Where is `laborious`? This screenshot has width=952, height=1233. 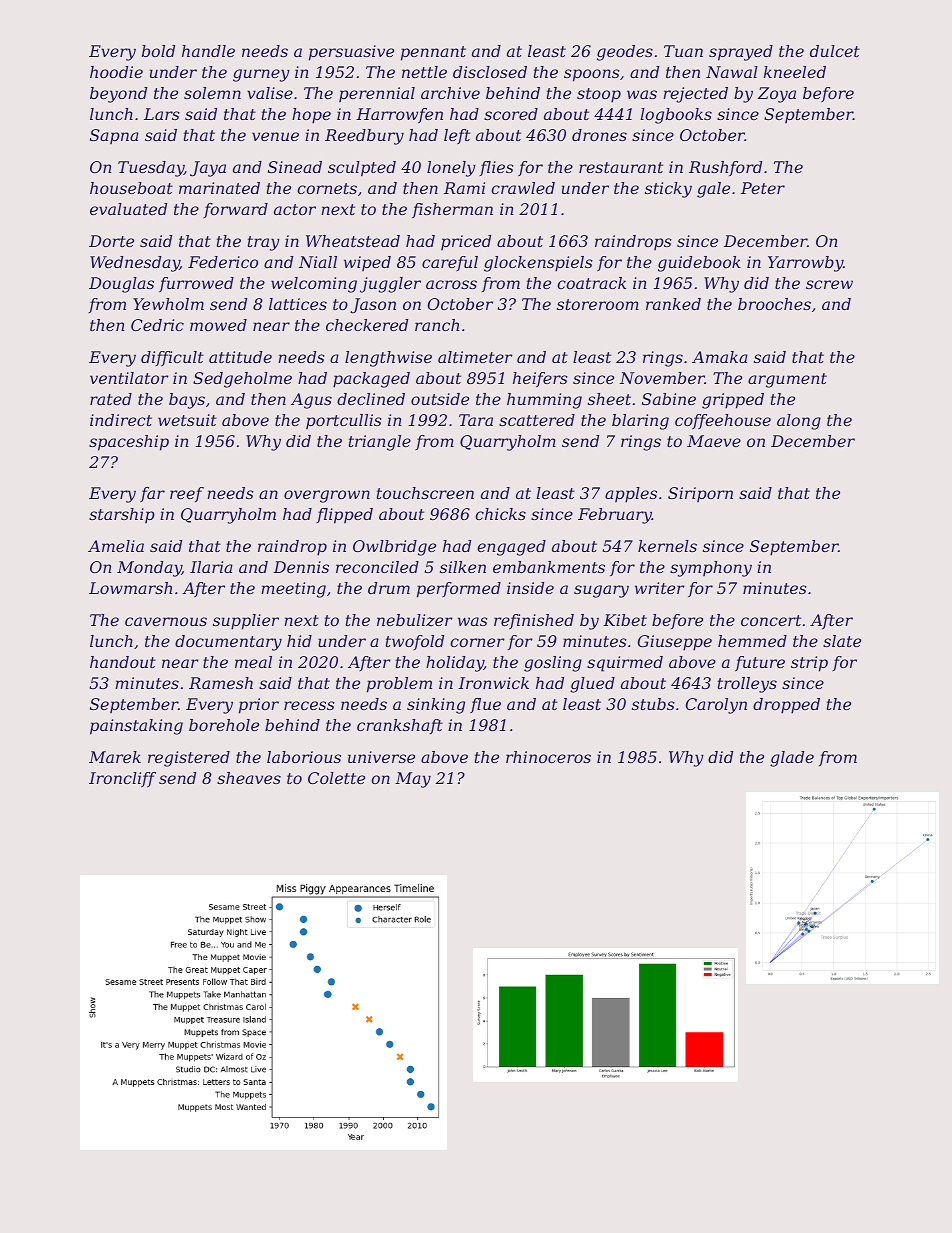
laborious is located at coordinates (304, 757).
